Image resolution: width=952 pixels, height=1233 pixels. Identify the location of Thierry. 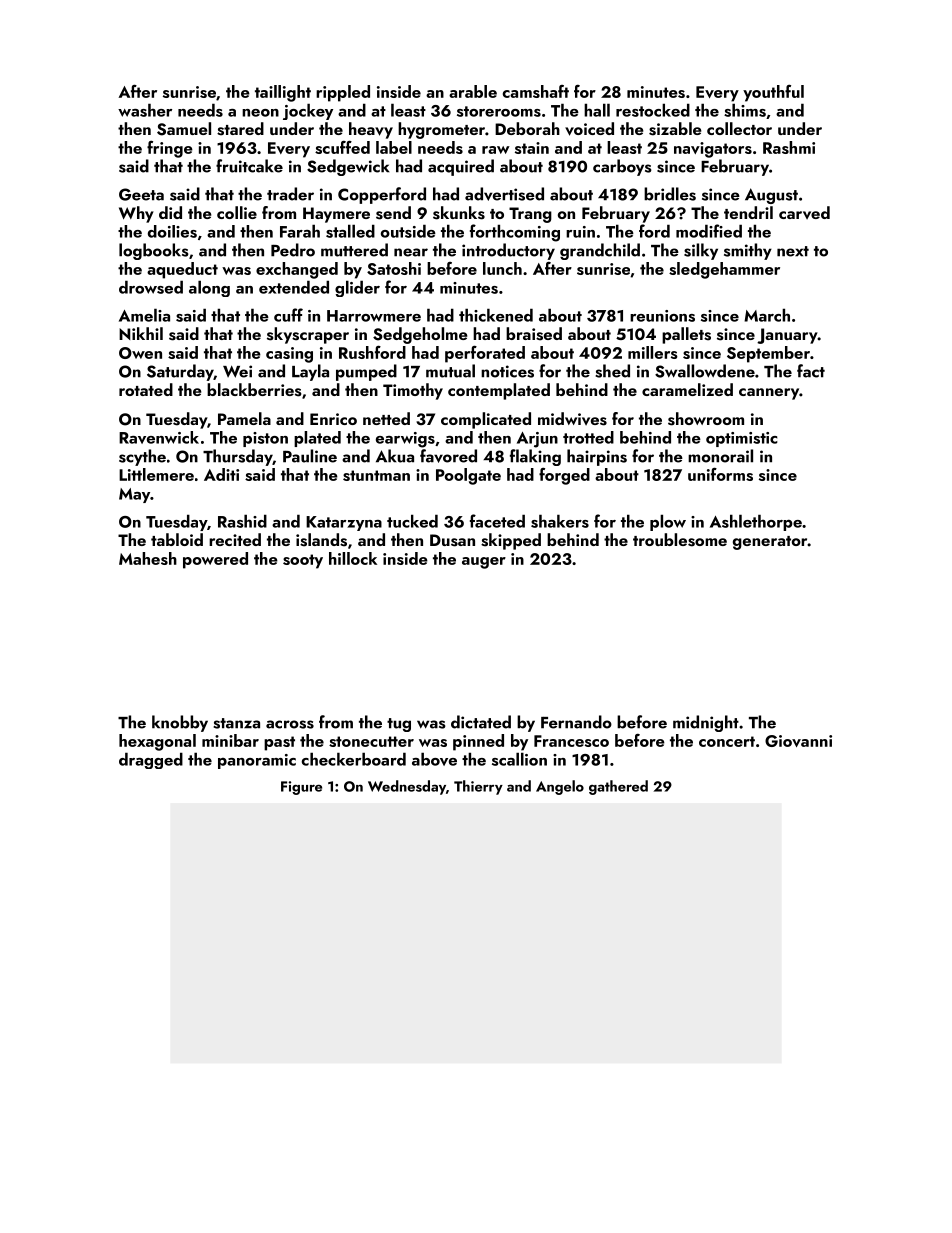
(478, 787).
